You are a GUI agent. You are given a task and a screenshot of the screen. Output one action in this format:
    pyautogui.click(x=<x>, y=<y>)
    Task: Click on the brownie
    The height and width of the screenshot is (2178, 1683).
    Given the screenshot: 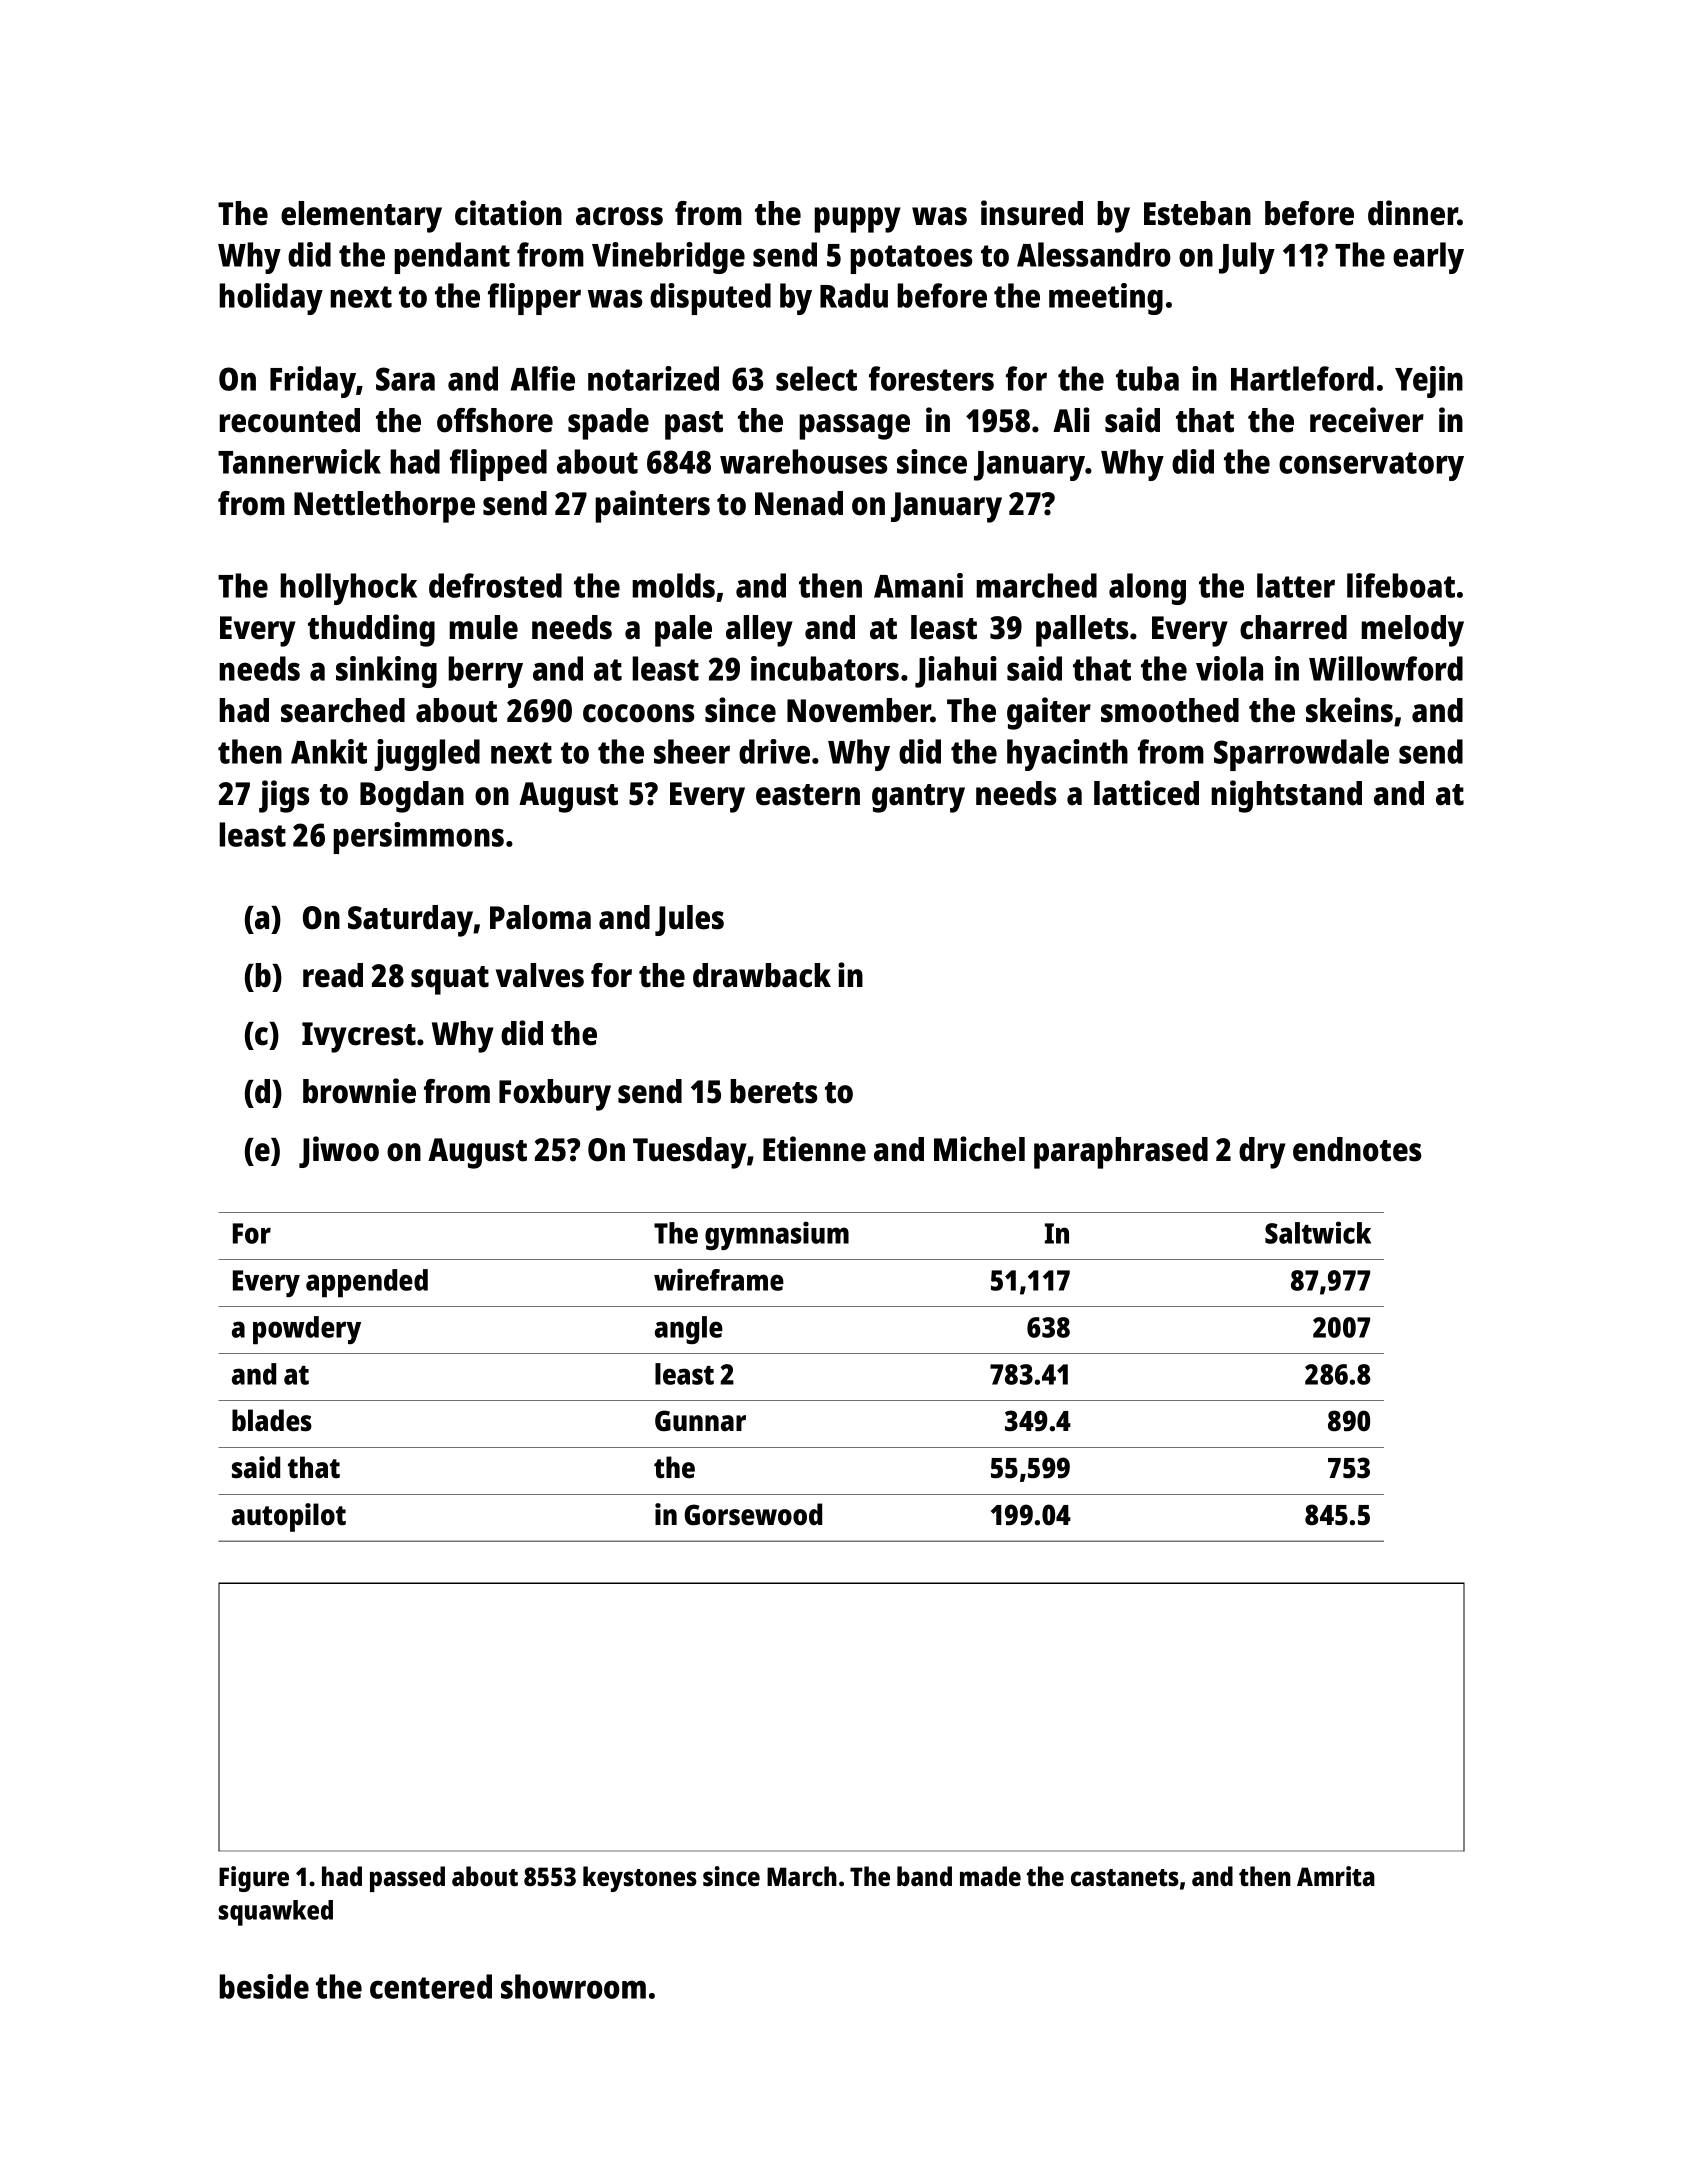 What is the action you would take?
    pyautogui.click(x=359, y=1091)
